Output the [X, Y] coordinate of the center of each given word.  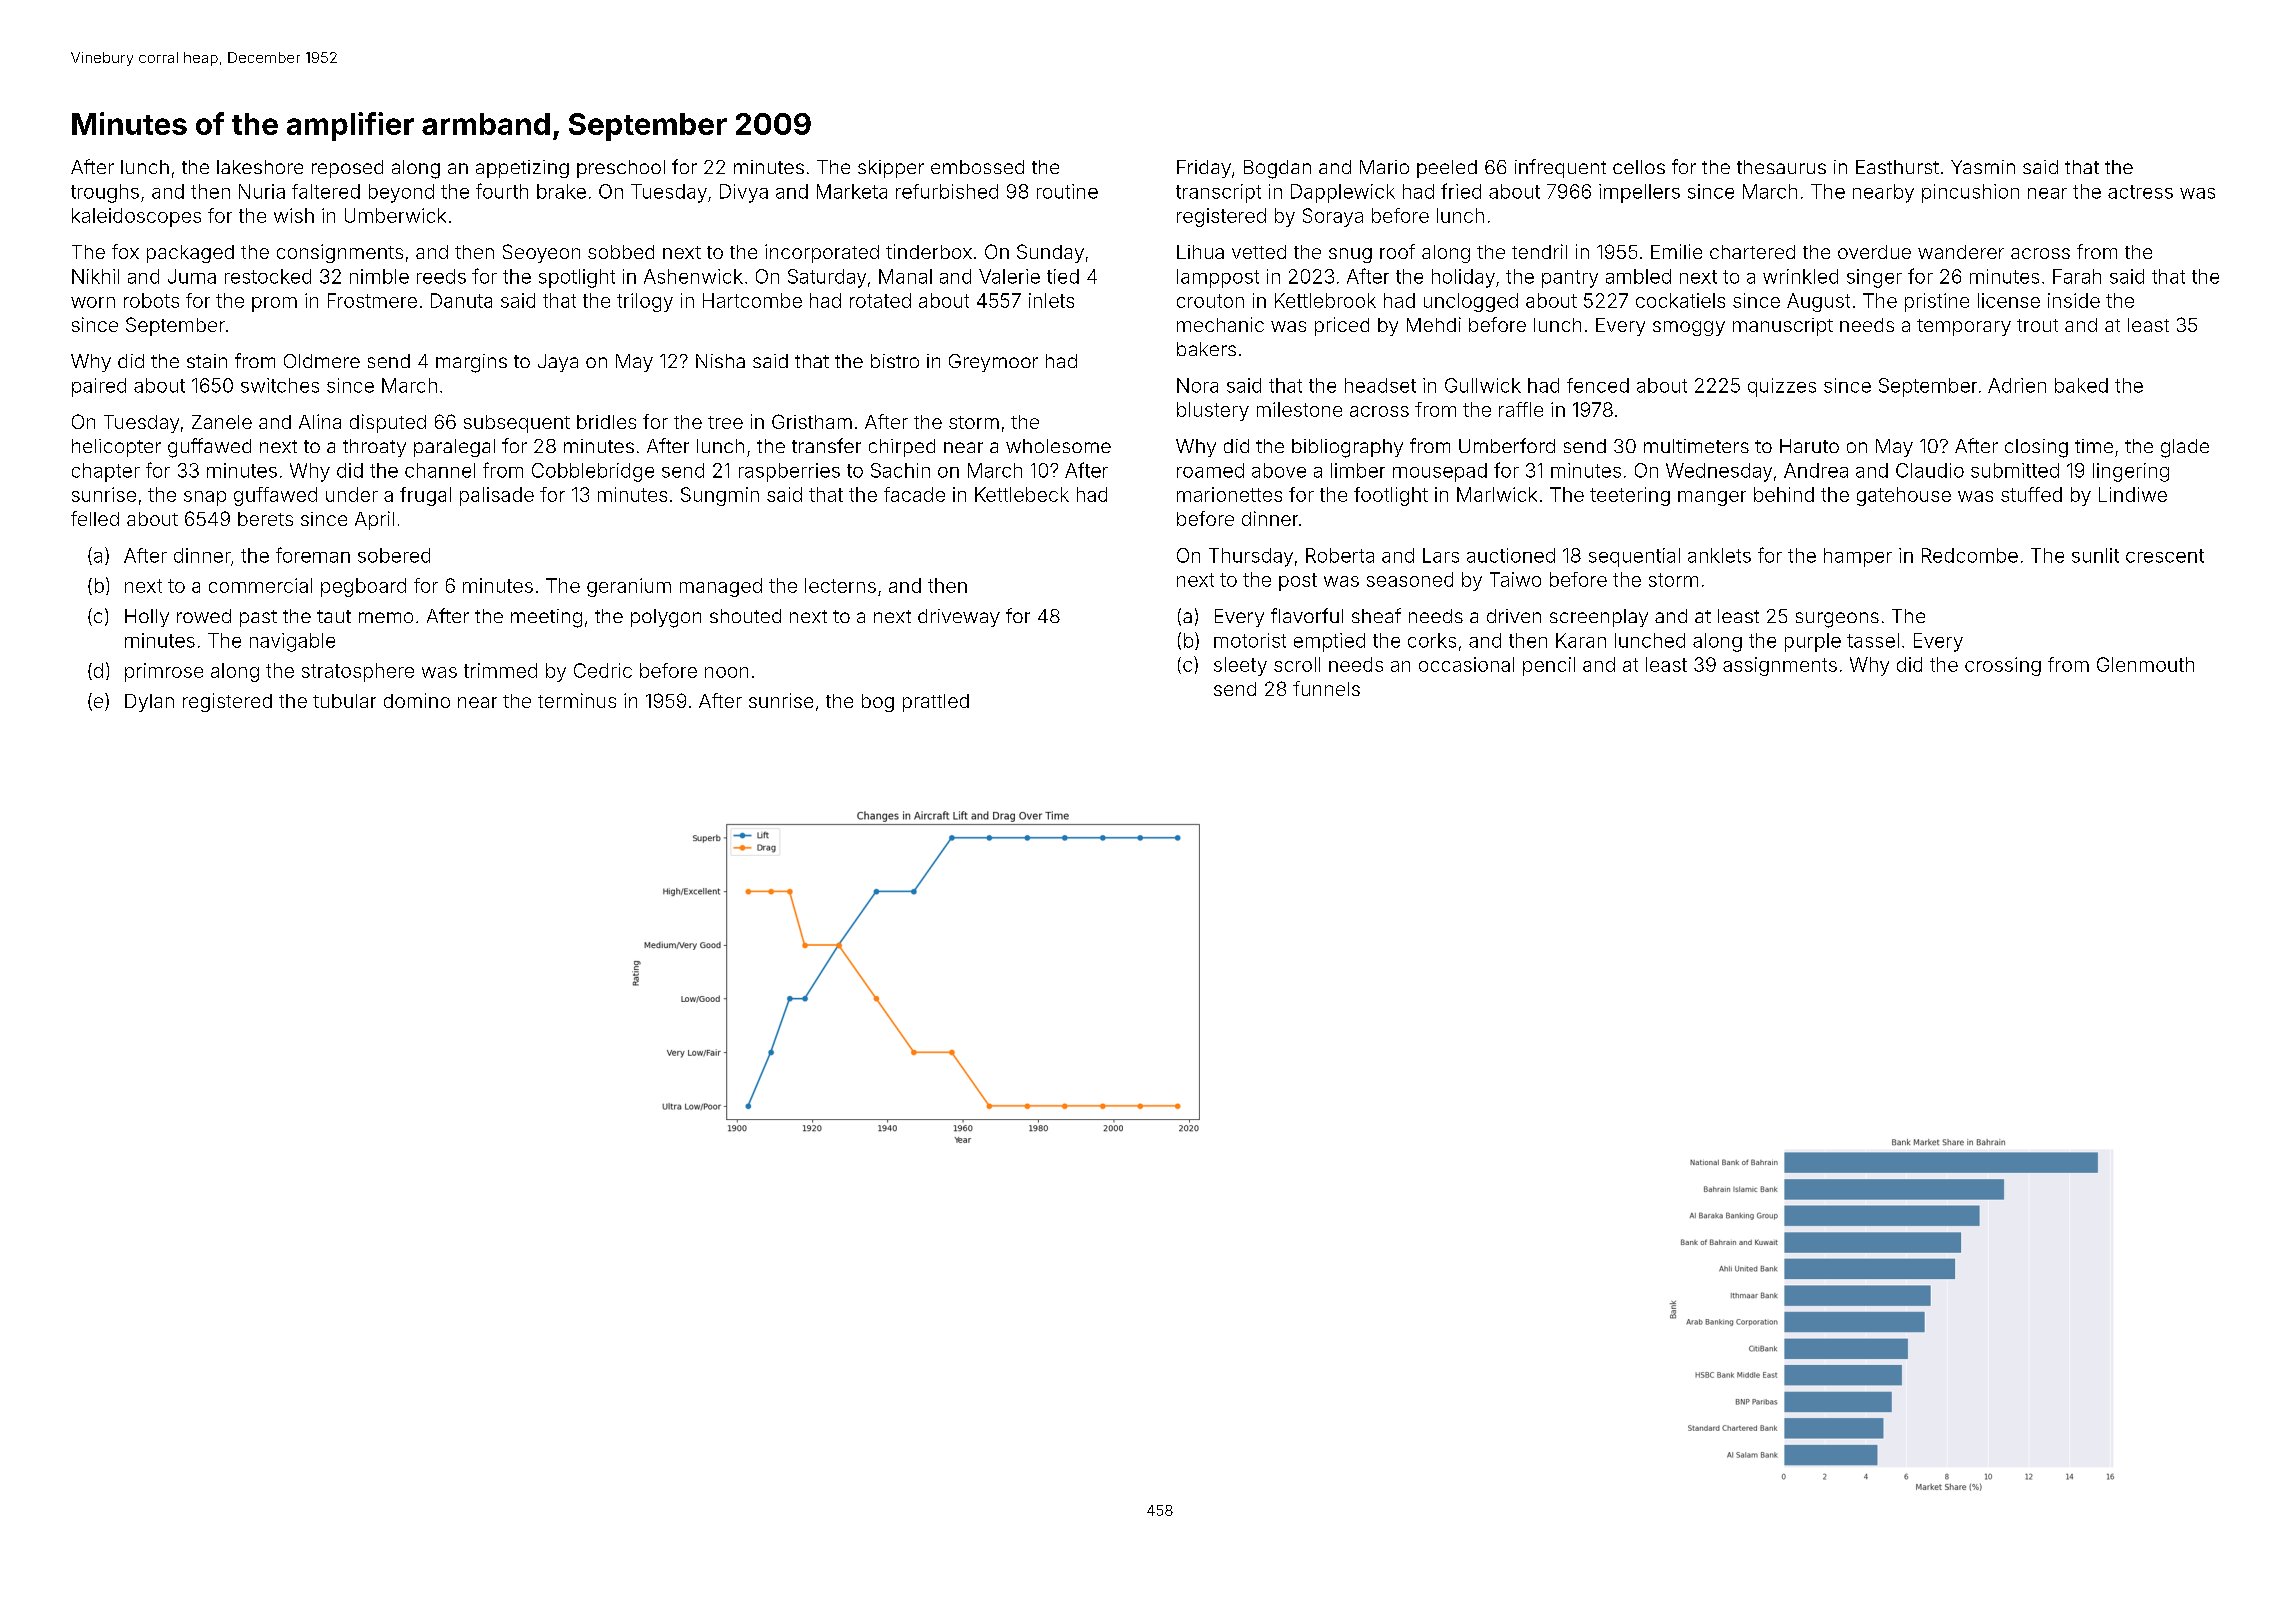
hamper [1858, 557]
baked [2081, 385]
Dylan [149, 703]
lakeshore [260, 167]
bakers [1206, 349]
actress [2140, 192]
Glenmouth [2145, 664]
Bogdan [1277, 169]
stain [207, 361]
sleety [1240, 666]
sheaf [1376, 615]
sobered [394, 555]
